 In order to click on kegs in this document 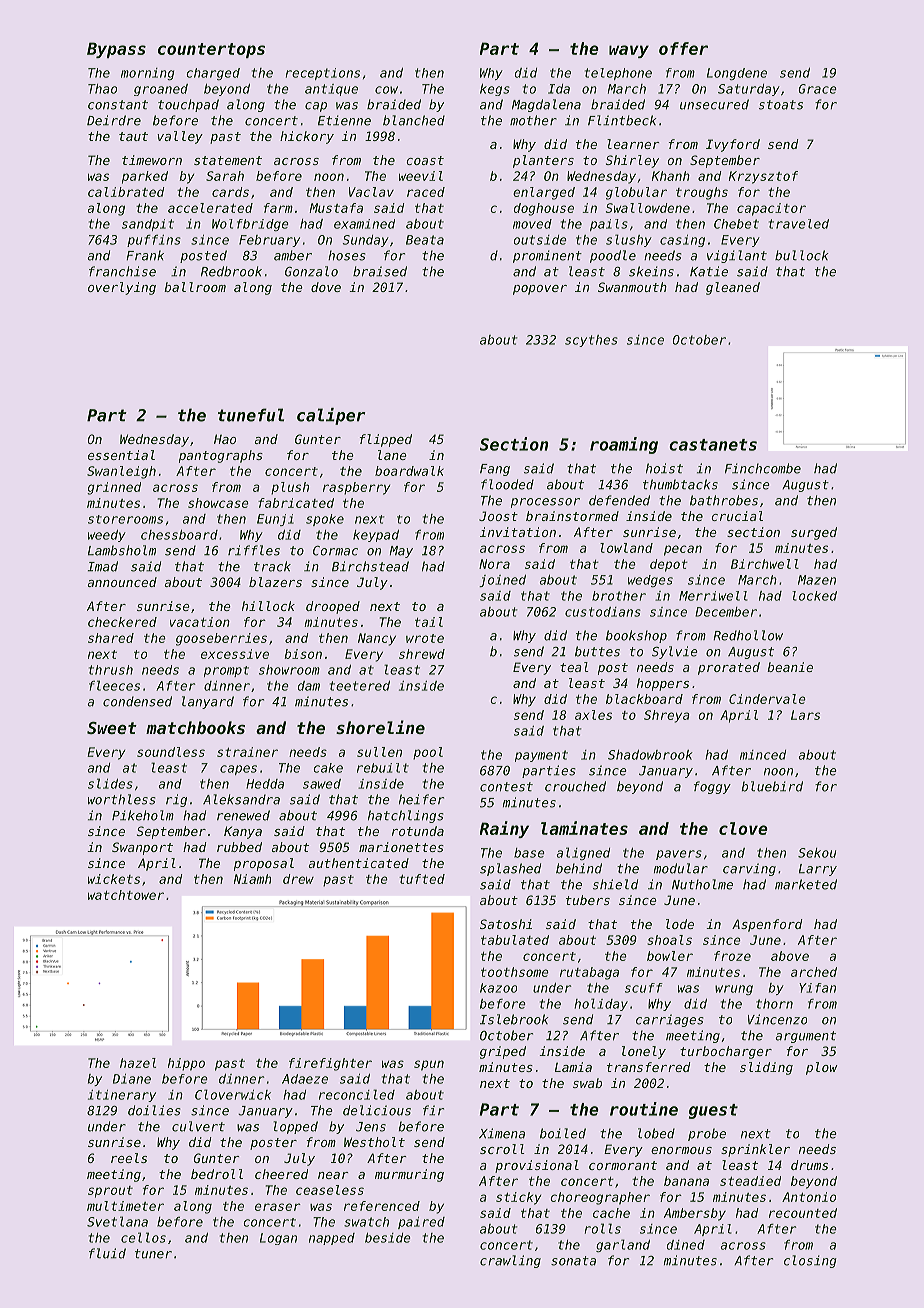, I will do `click(495, 90)`.
